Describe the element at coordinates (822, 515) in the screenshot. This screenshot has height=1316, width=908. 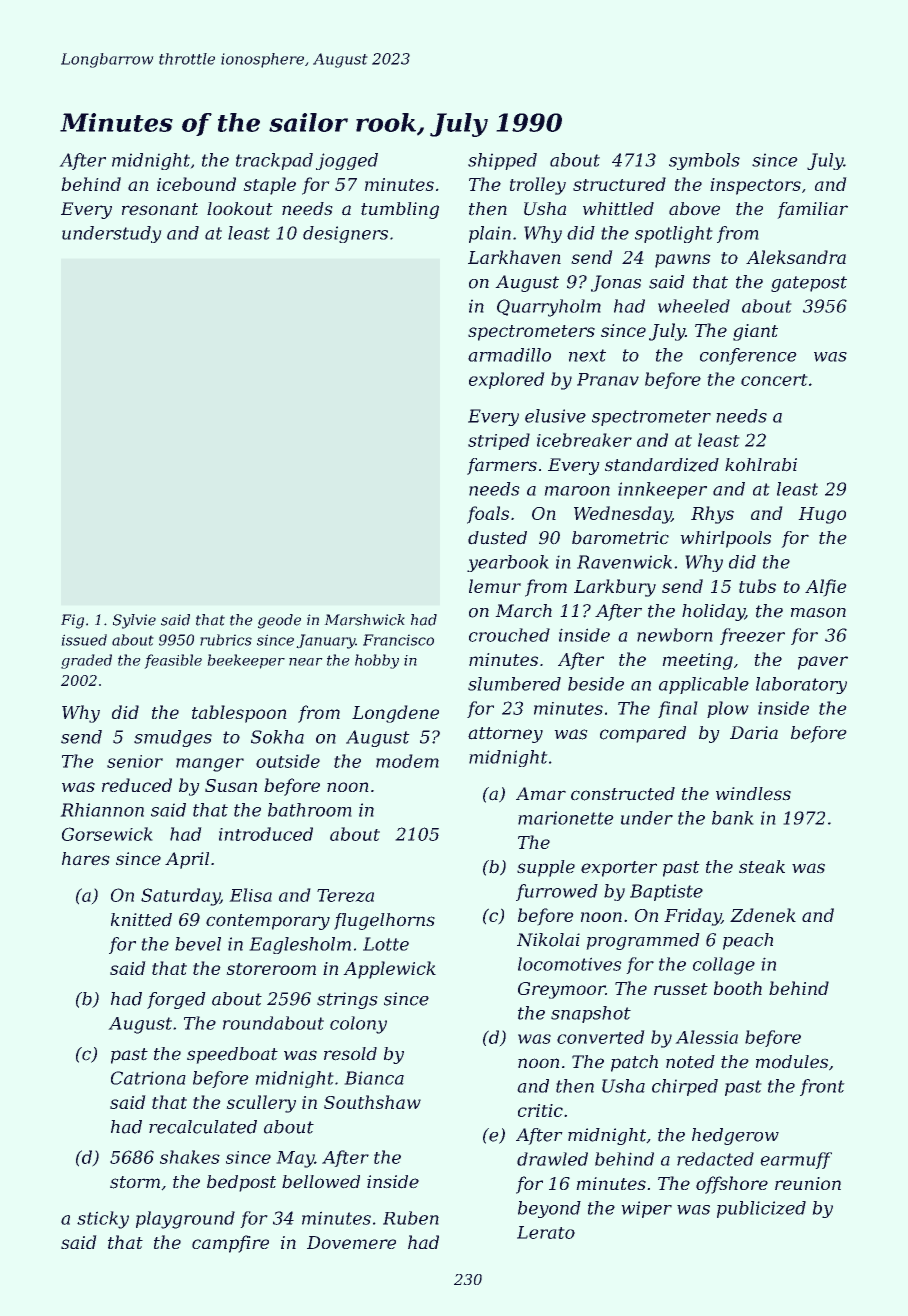
I see `Hugo` at that location.
